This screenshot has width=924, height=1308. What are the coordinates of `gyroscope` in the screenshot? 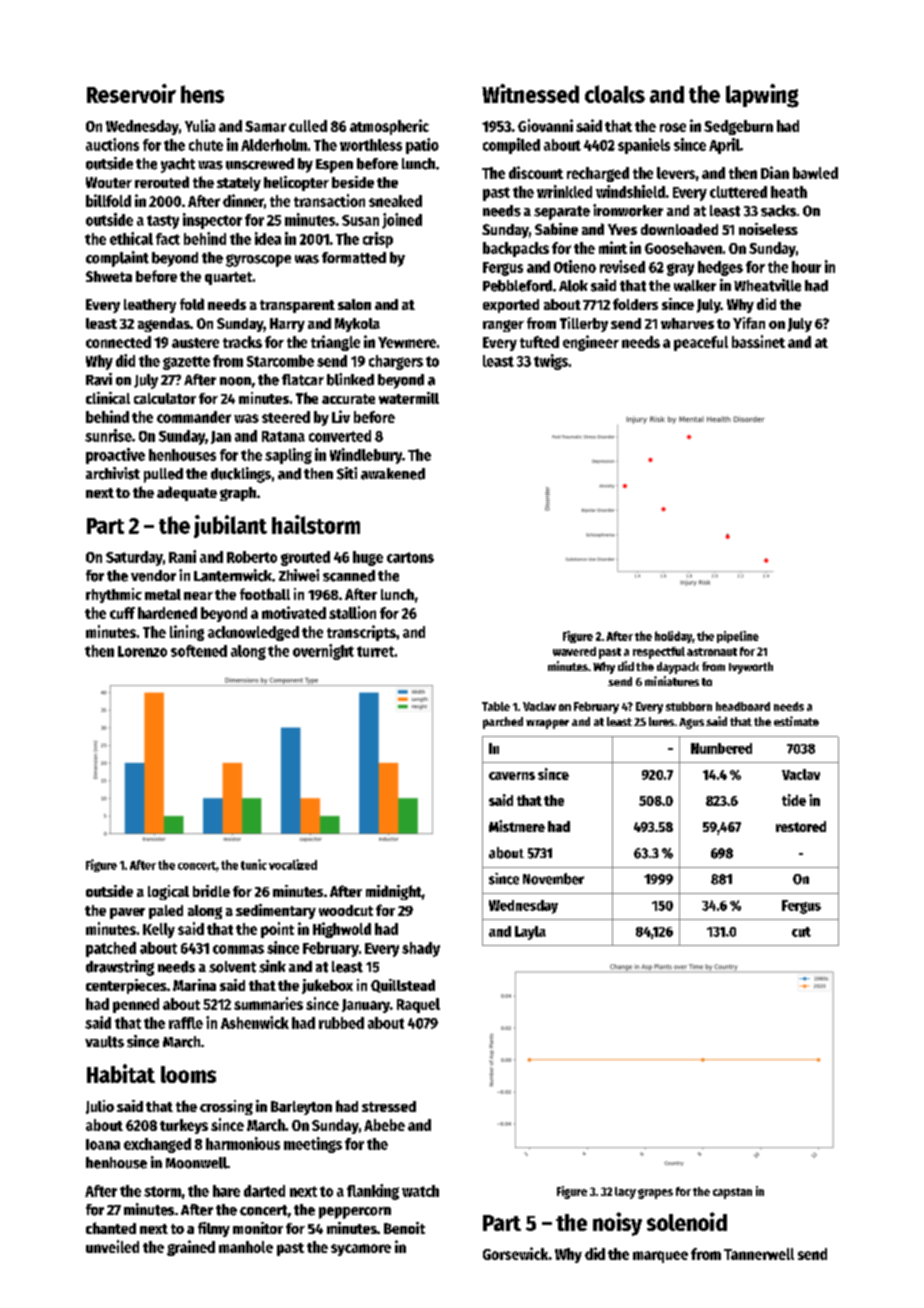 It's located at (258, 260).
